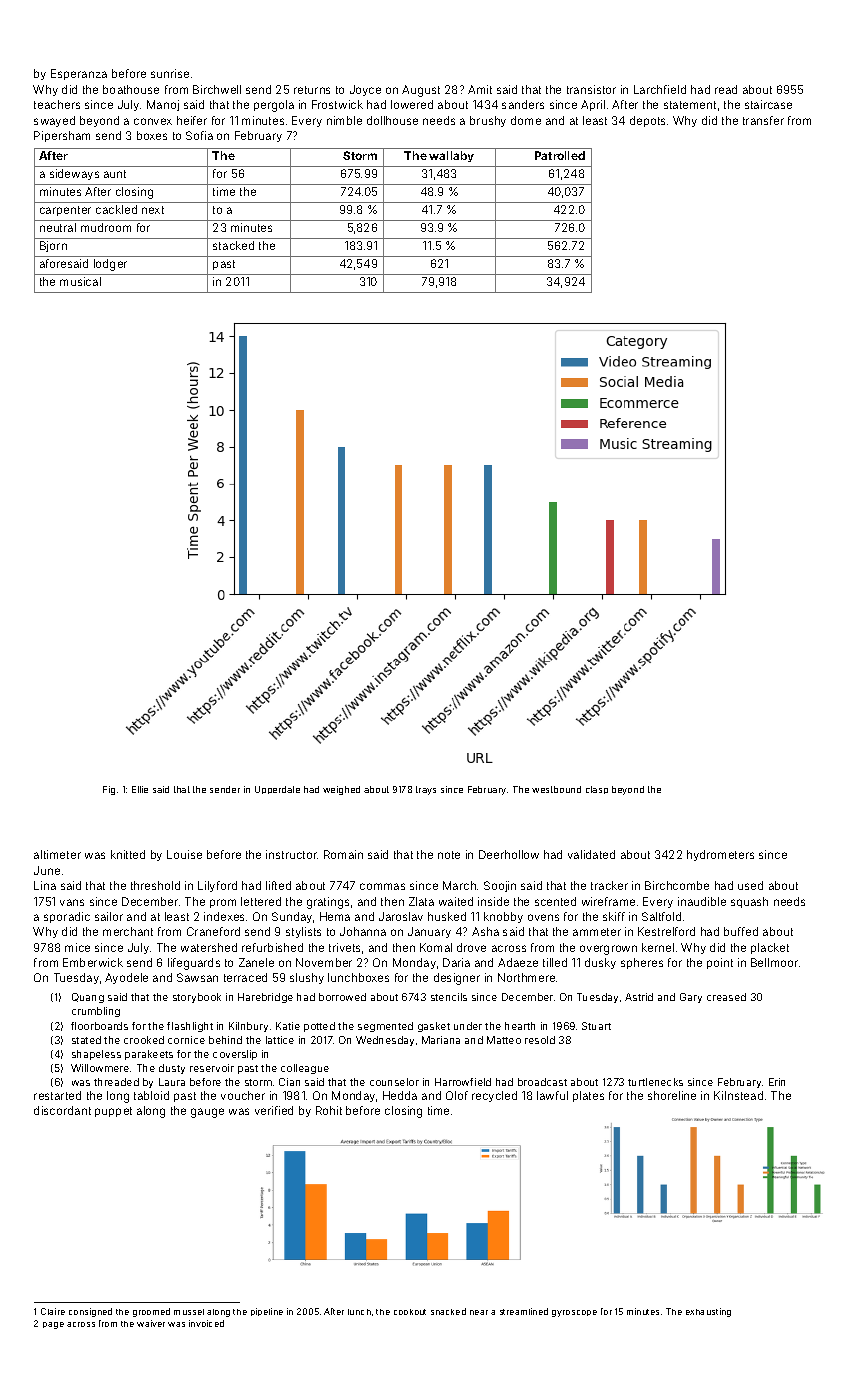 Image resolution: width=849 pixels, height=1400 pixels. Describe the element at coordinates (144, 1040) in the image. I see `crooked` at that location.
